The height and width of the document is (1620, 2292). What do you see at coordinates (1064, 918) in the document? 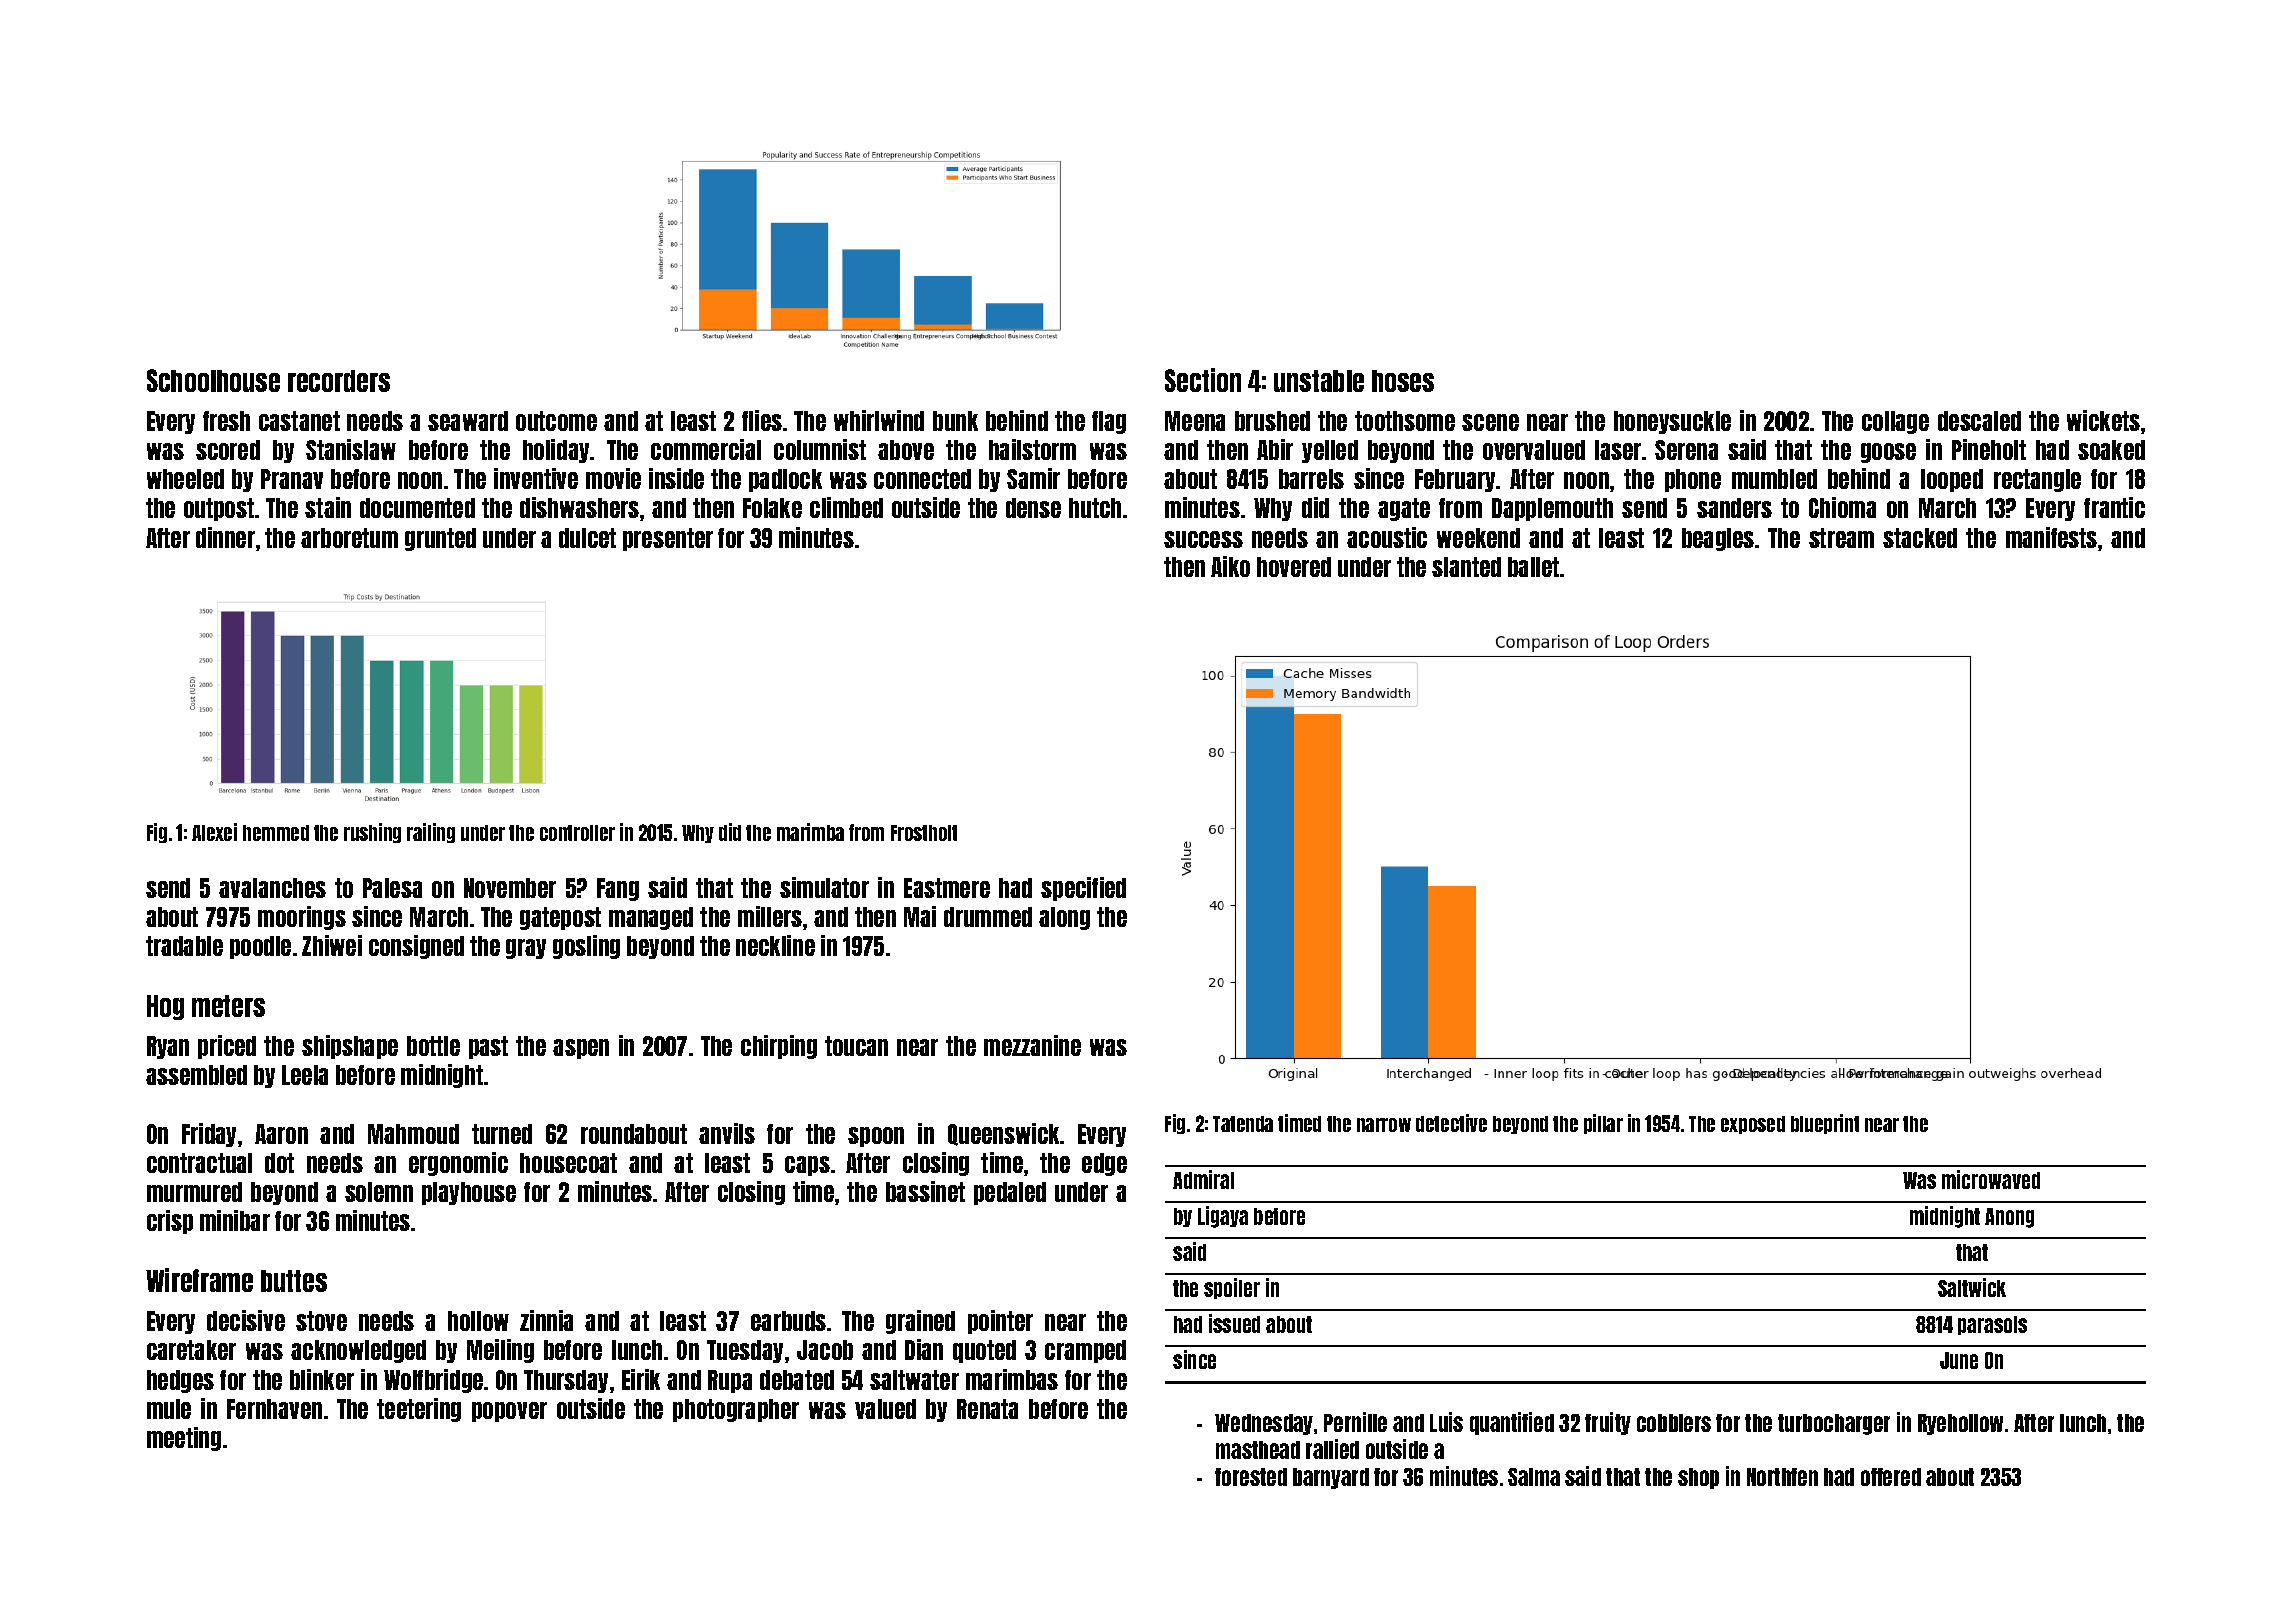
I see `along` at bounding box center [1064, 918].
